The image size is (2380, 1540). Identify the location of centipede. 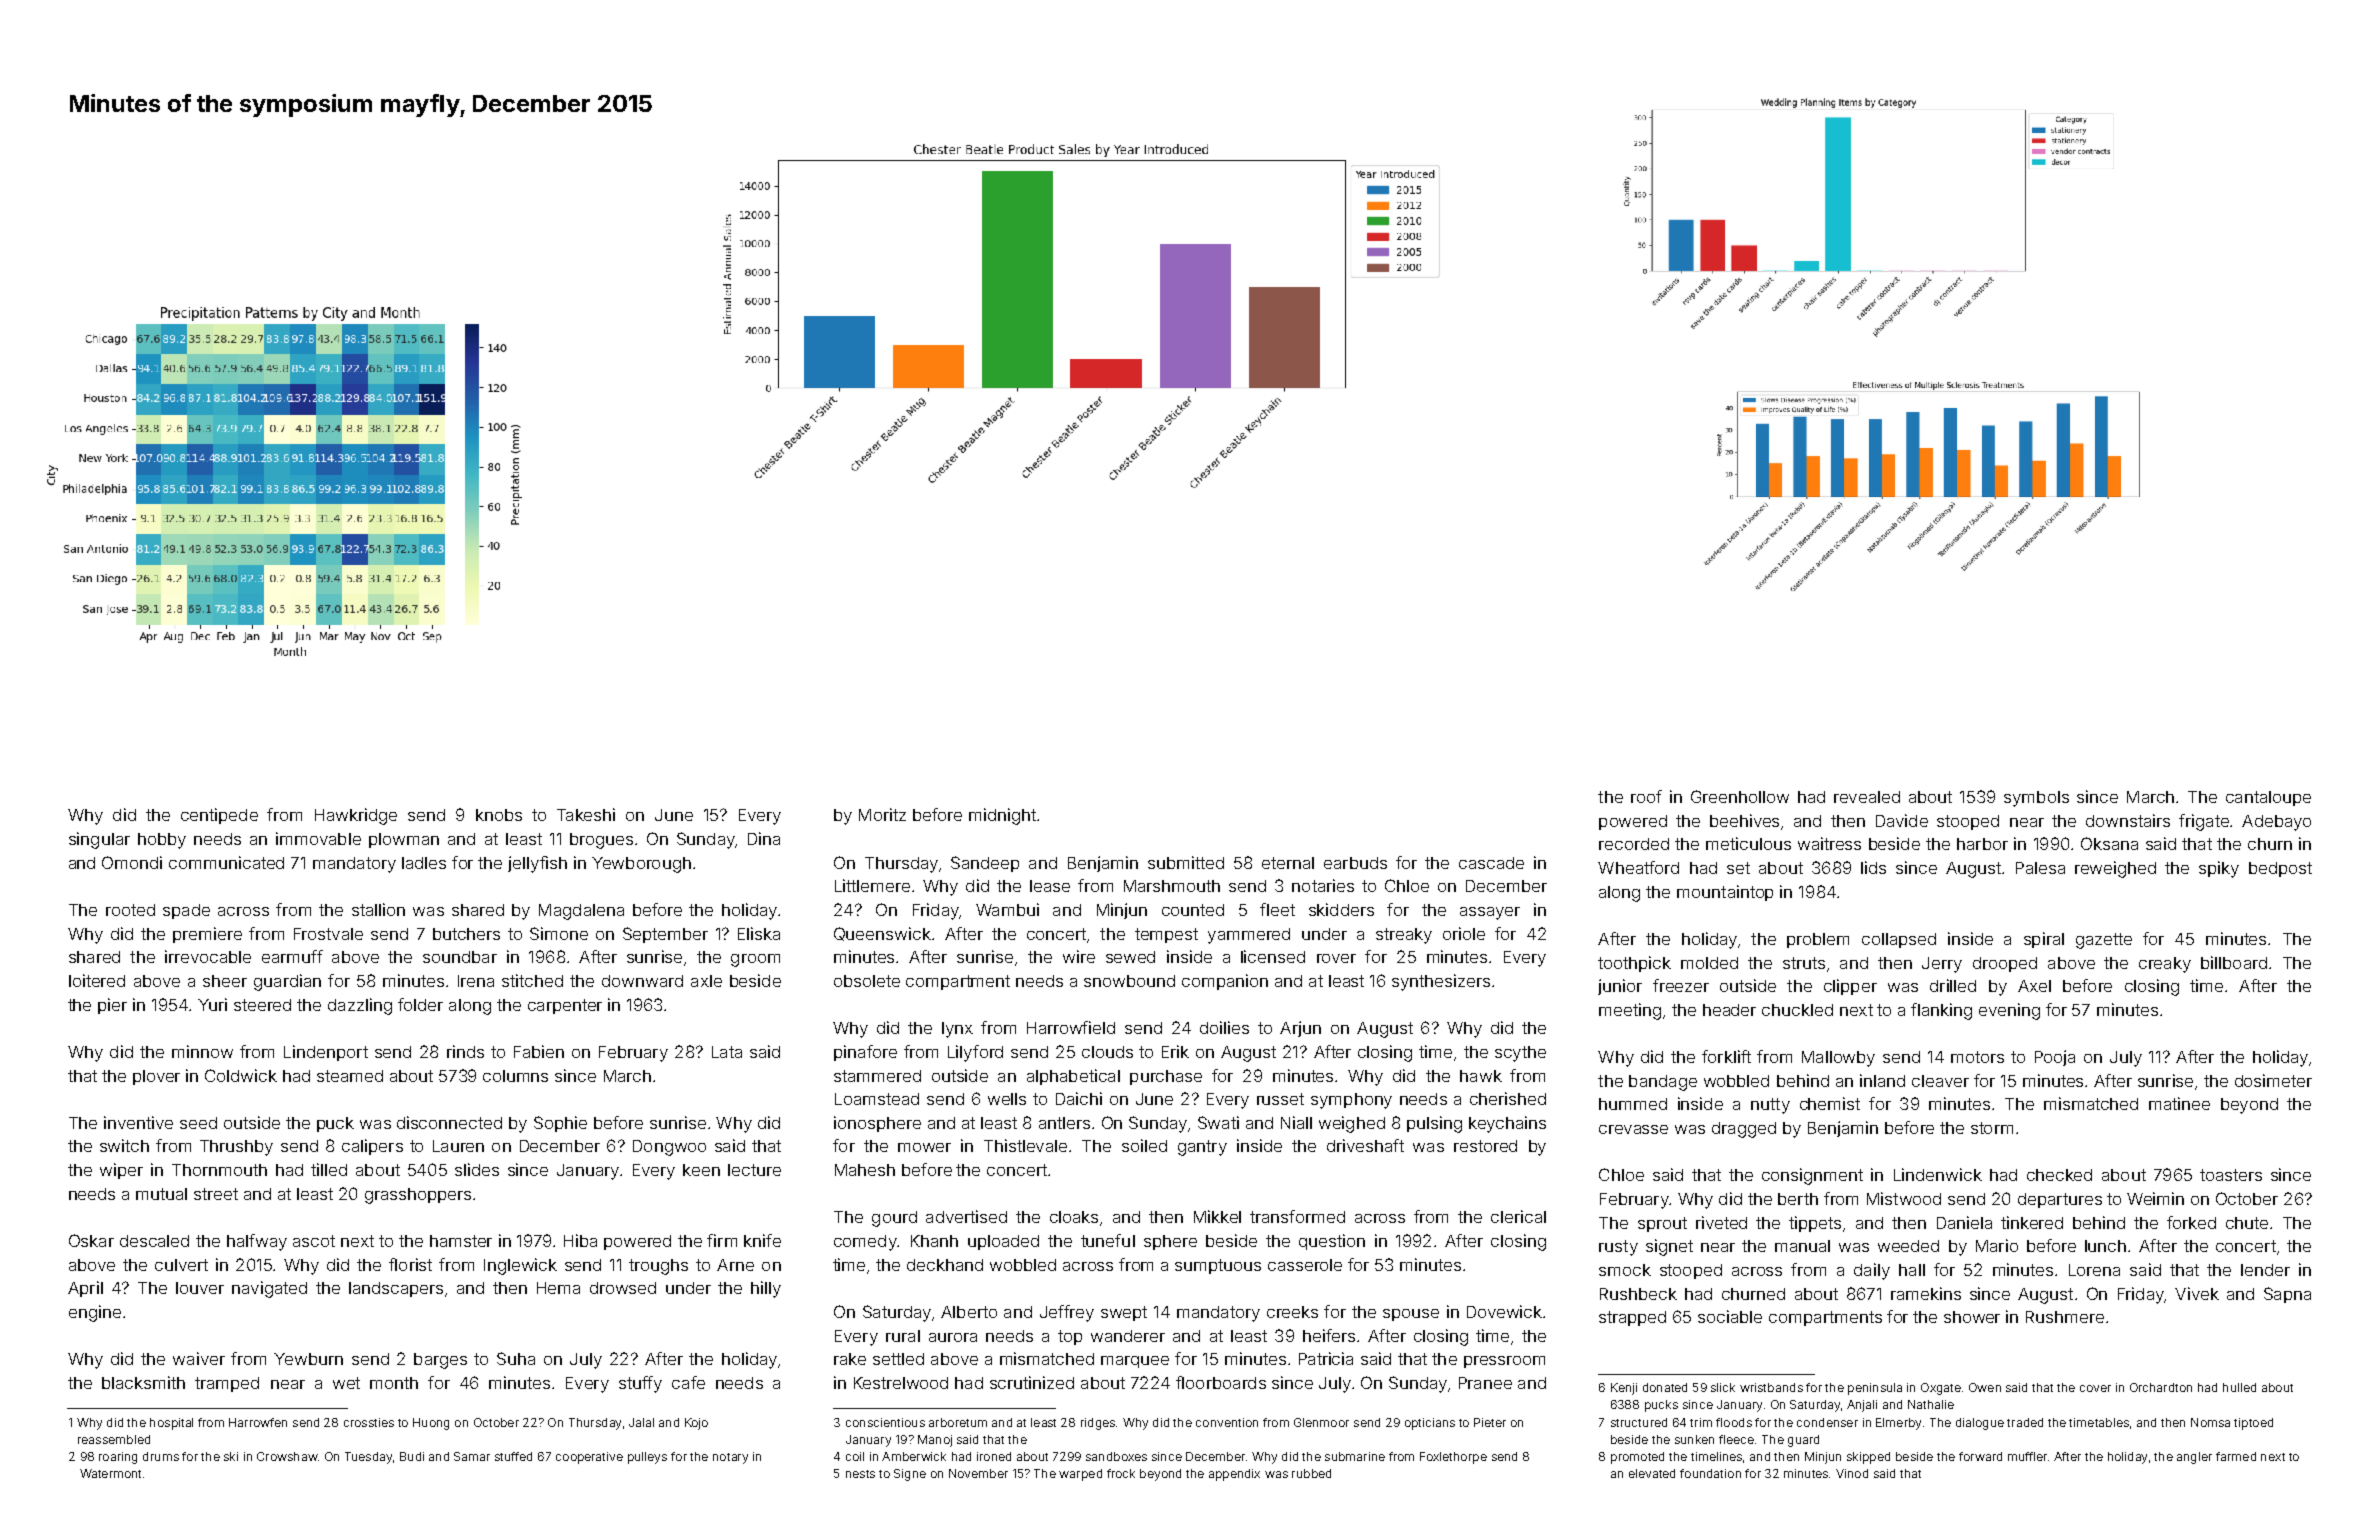
(219, 816).
